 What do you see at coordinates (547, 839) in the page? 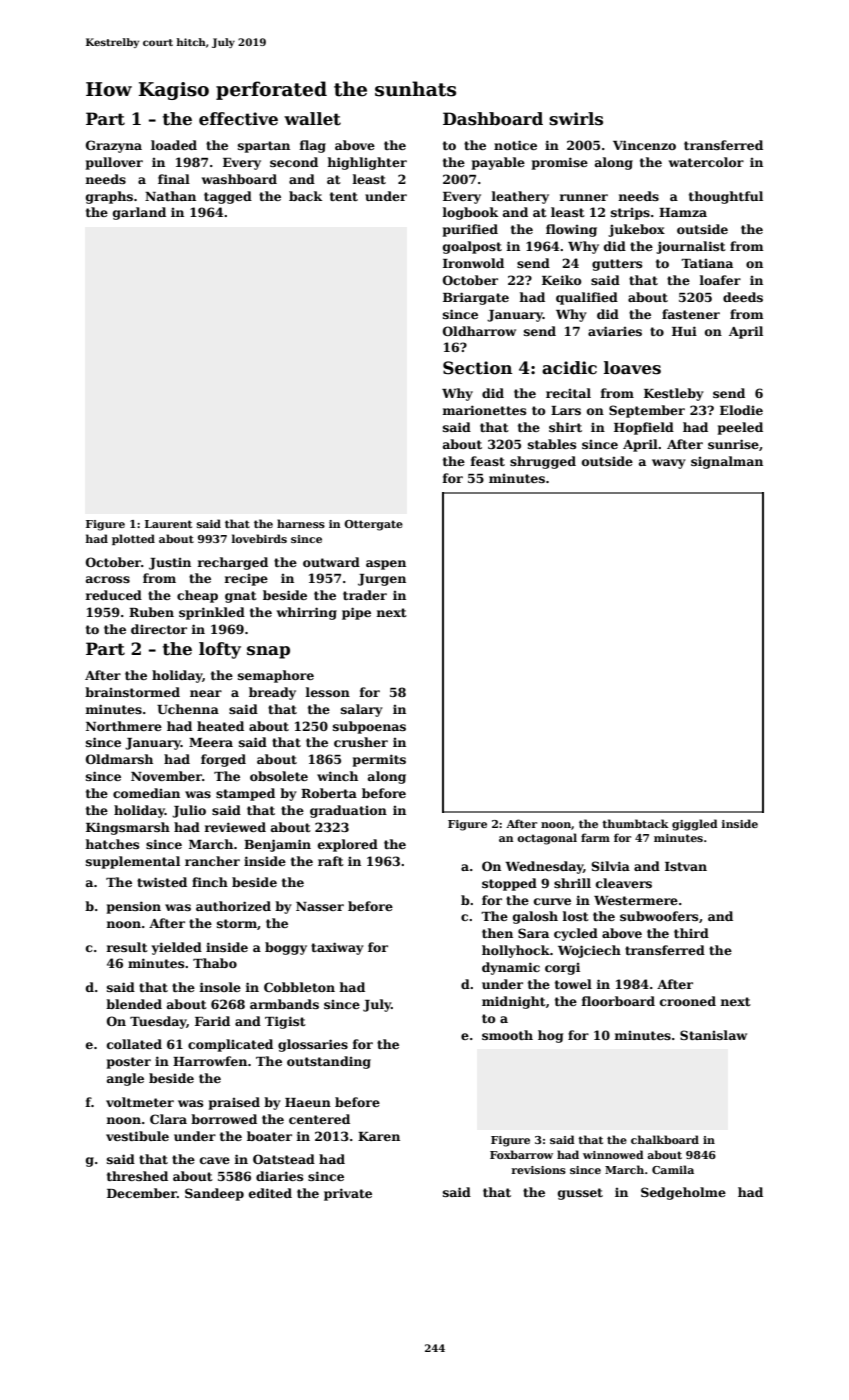
I see `octagonal` at bounding box center [547, 839].
